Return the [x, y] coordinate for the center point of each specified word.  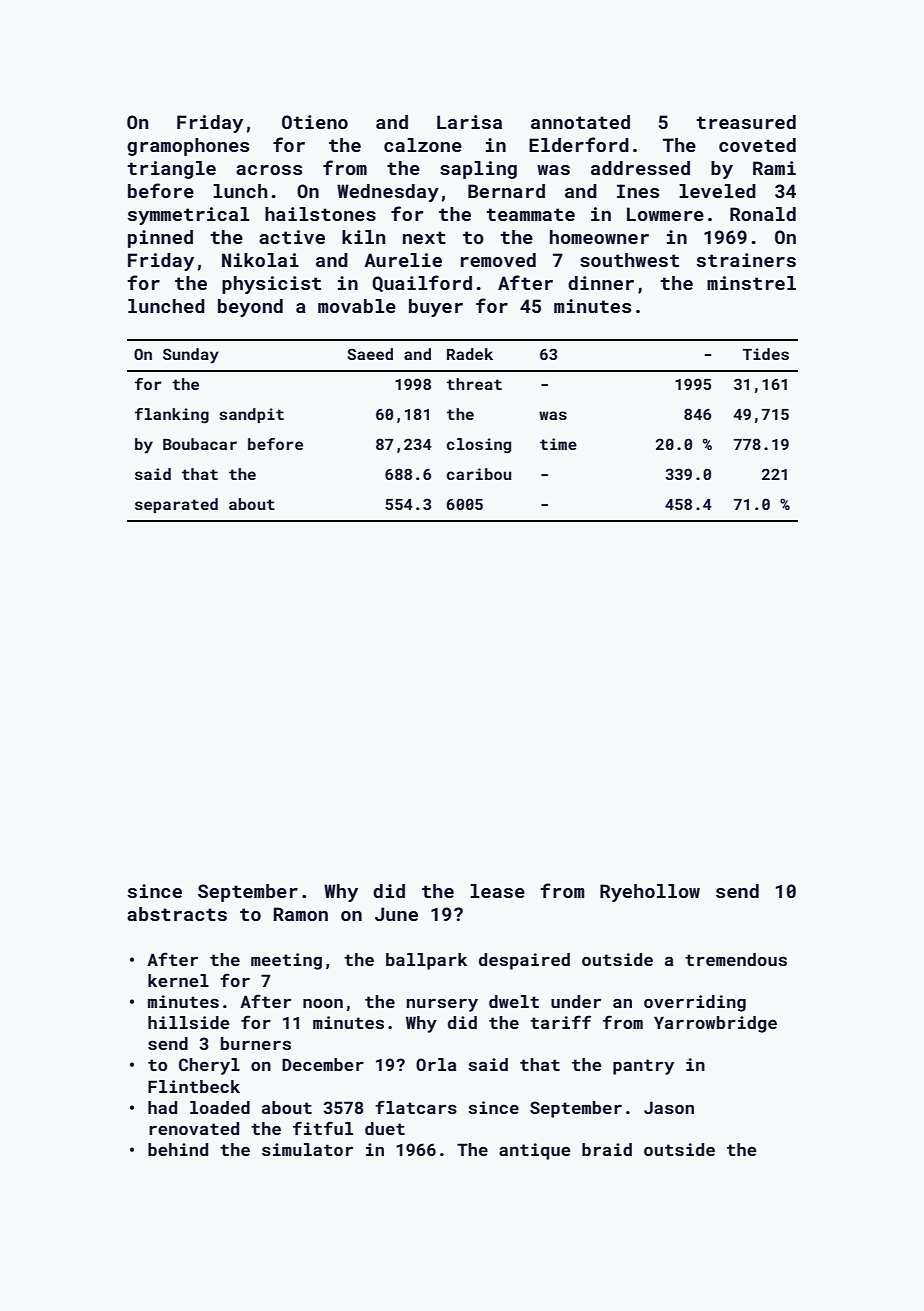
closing [479, 446]
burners [256, 1043]
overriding [695, 1003]
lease [497, 891]
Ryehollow [650, 893]
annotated [580, 122]
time [558, 444]
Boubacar [200, 444]
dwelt [514, 1001]
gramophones [188, 147]
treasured [746, 122]
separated [176, 505]
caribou [479, 474]
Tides [766, 354]
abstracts [177, 914]
